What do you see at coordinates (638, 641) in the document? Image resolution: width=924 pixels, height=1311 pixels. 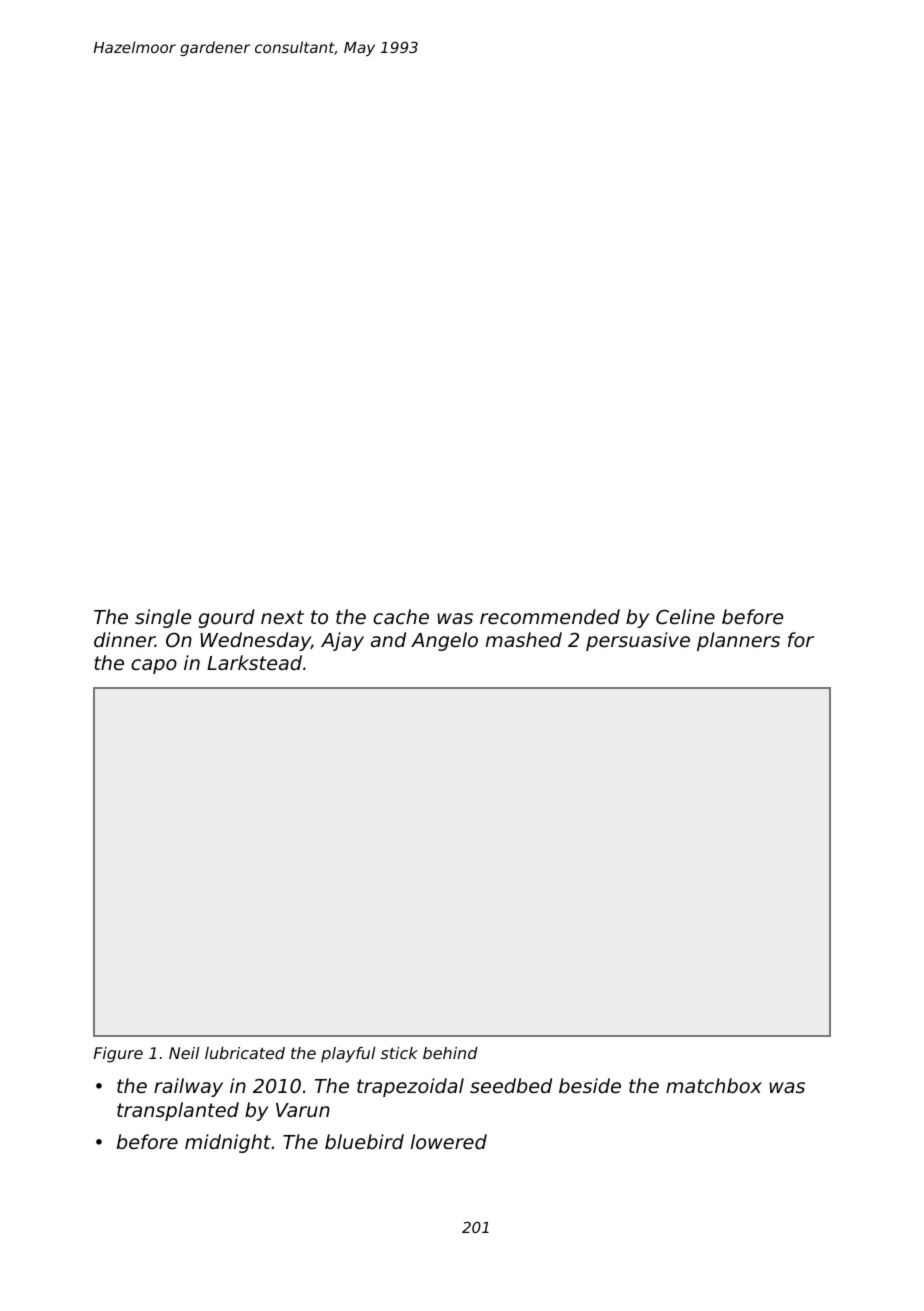 I see `persuasive` at bounding box center [638, 641].
